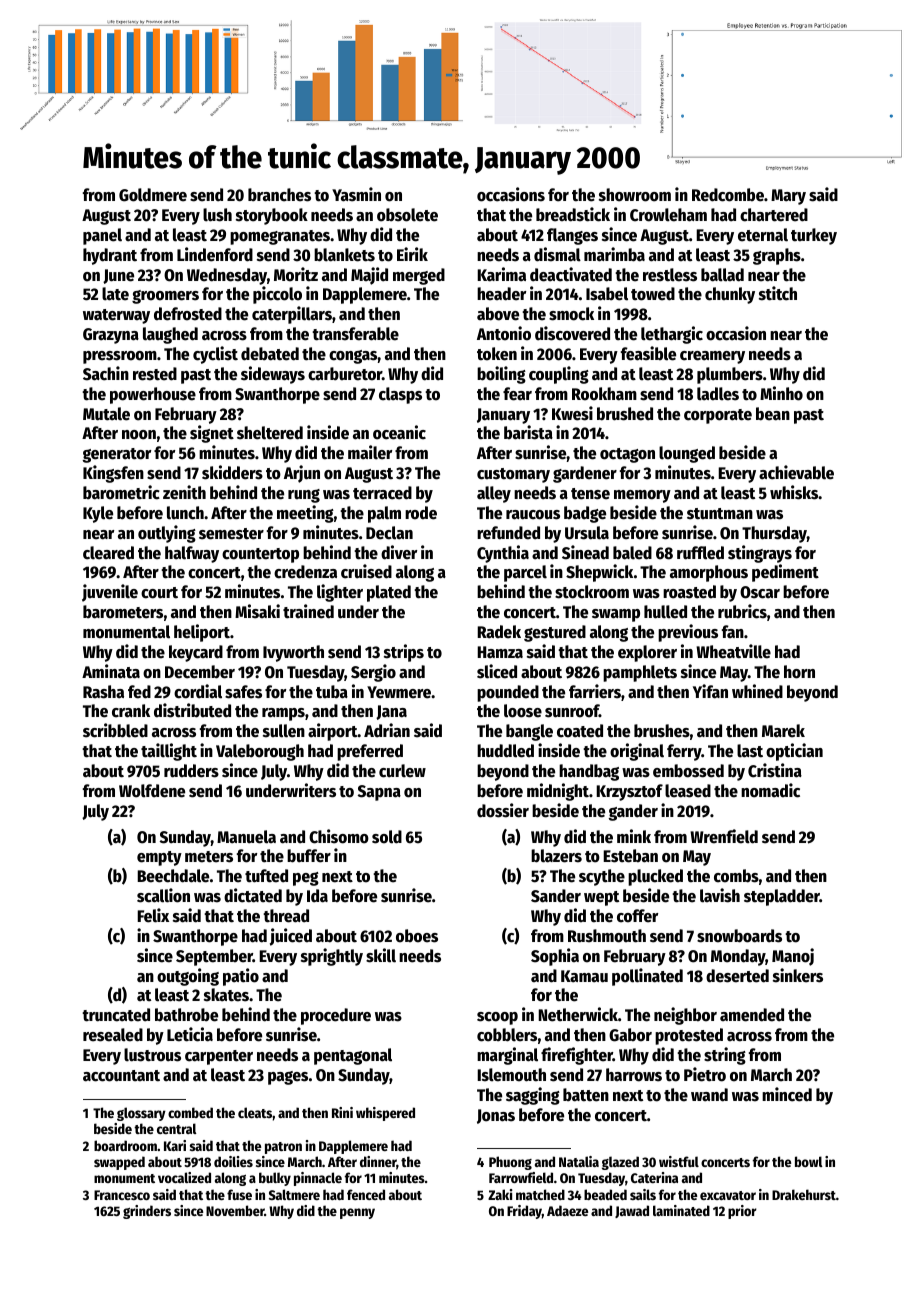 The height and width of the screenshot is (1314, 924). I want to click on piccolo, so click(277, 295).
